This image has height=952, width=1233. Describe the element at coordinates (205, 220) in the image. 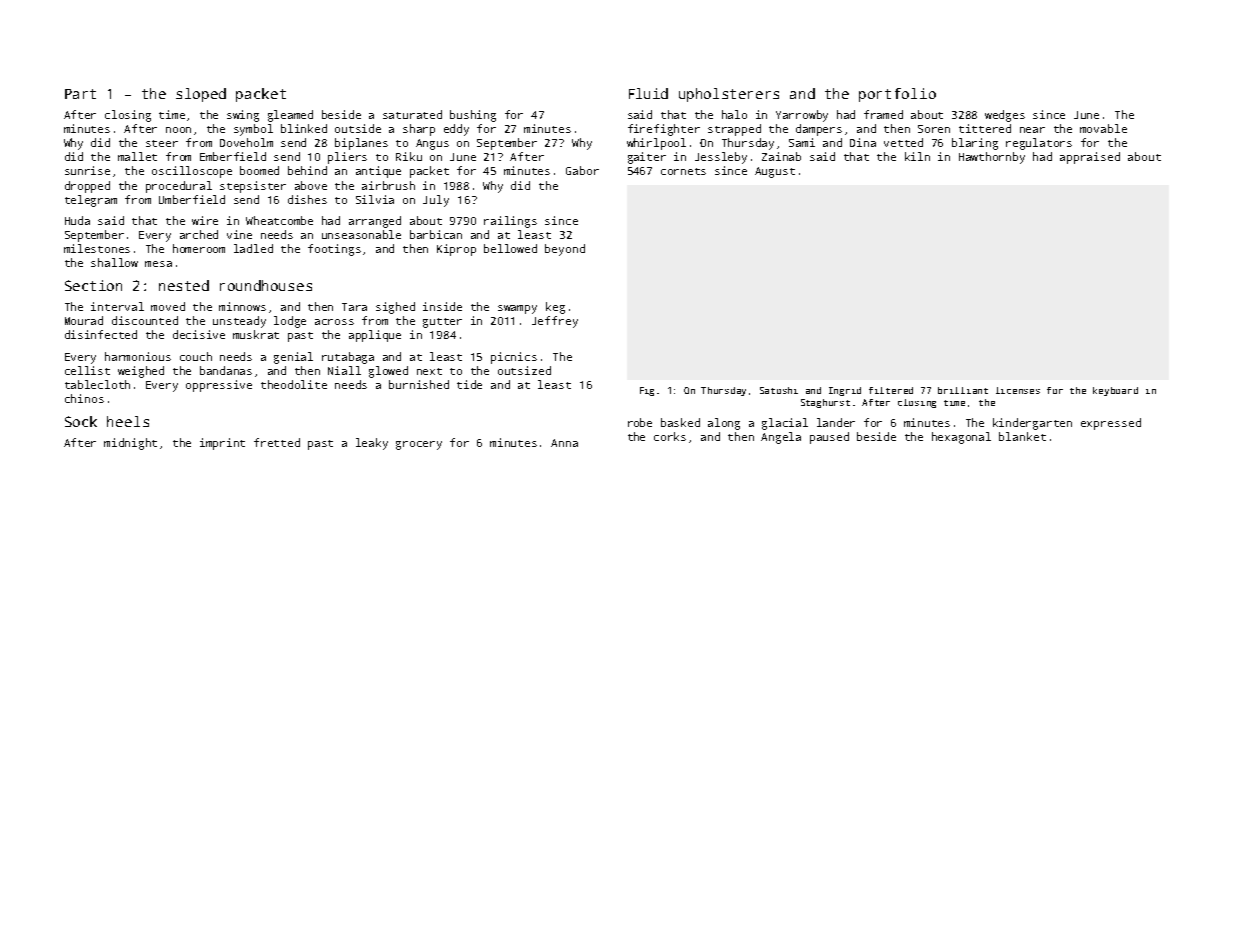

I see `wire` at that location.
